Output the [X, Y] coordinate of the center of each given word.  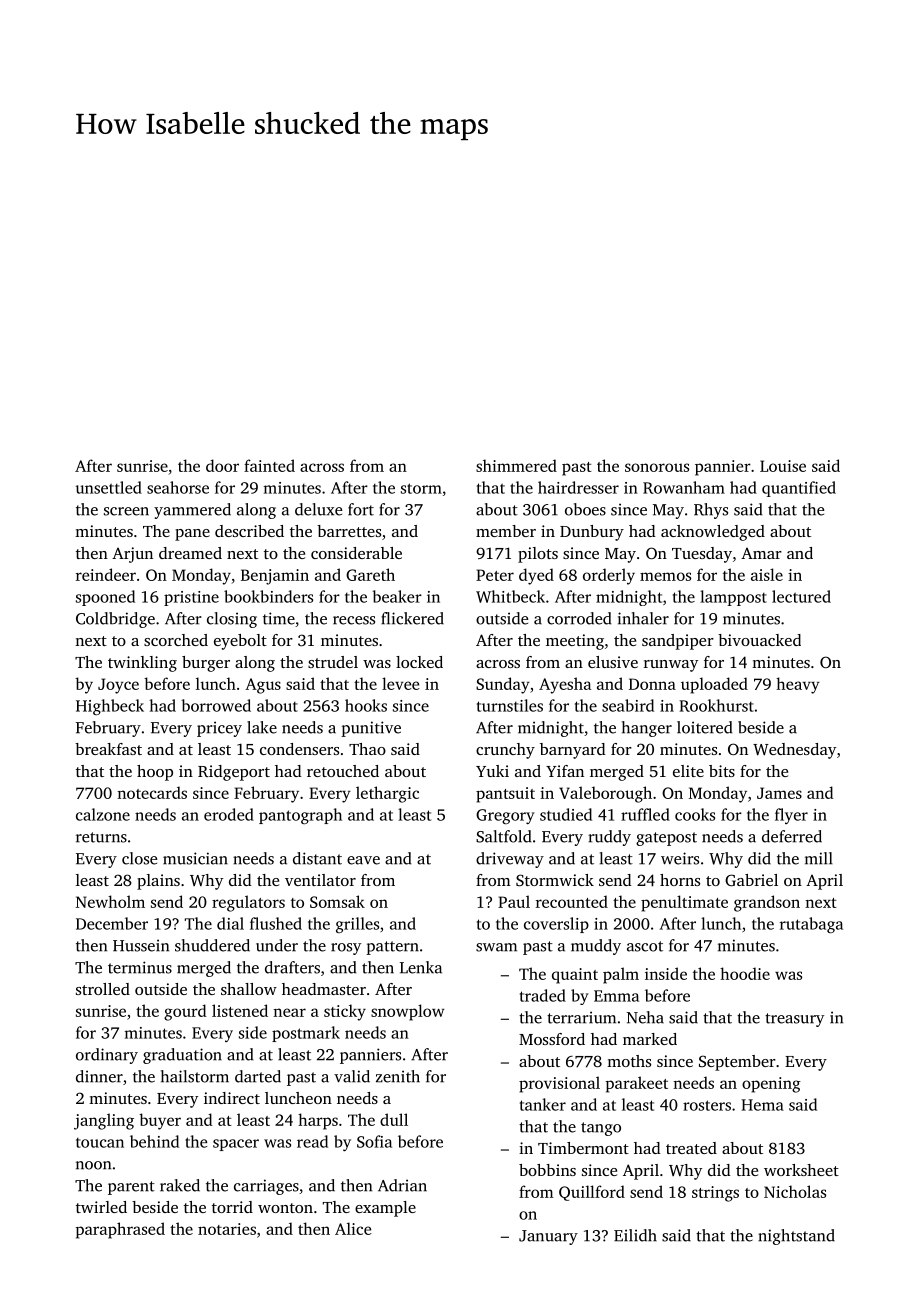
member [506, 531]
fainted [269, 465]
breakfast [108, 749]
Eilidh [635, 1235]
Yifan [565, 771]
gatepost [666, 839]
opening [771, 1085]
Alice [353, 1228]
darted [258, 1076]
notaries [227, 1229]
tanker [543, 1104]
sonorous [657, 467]
